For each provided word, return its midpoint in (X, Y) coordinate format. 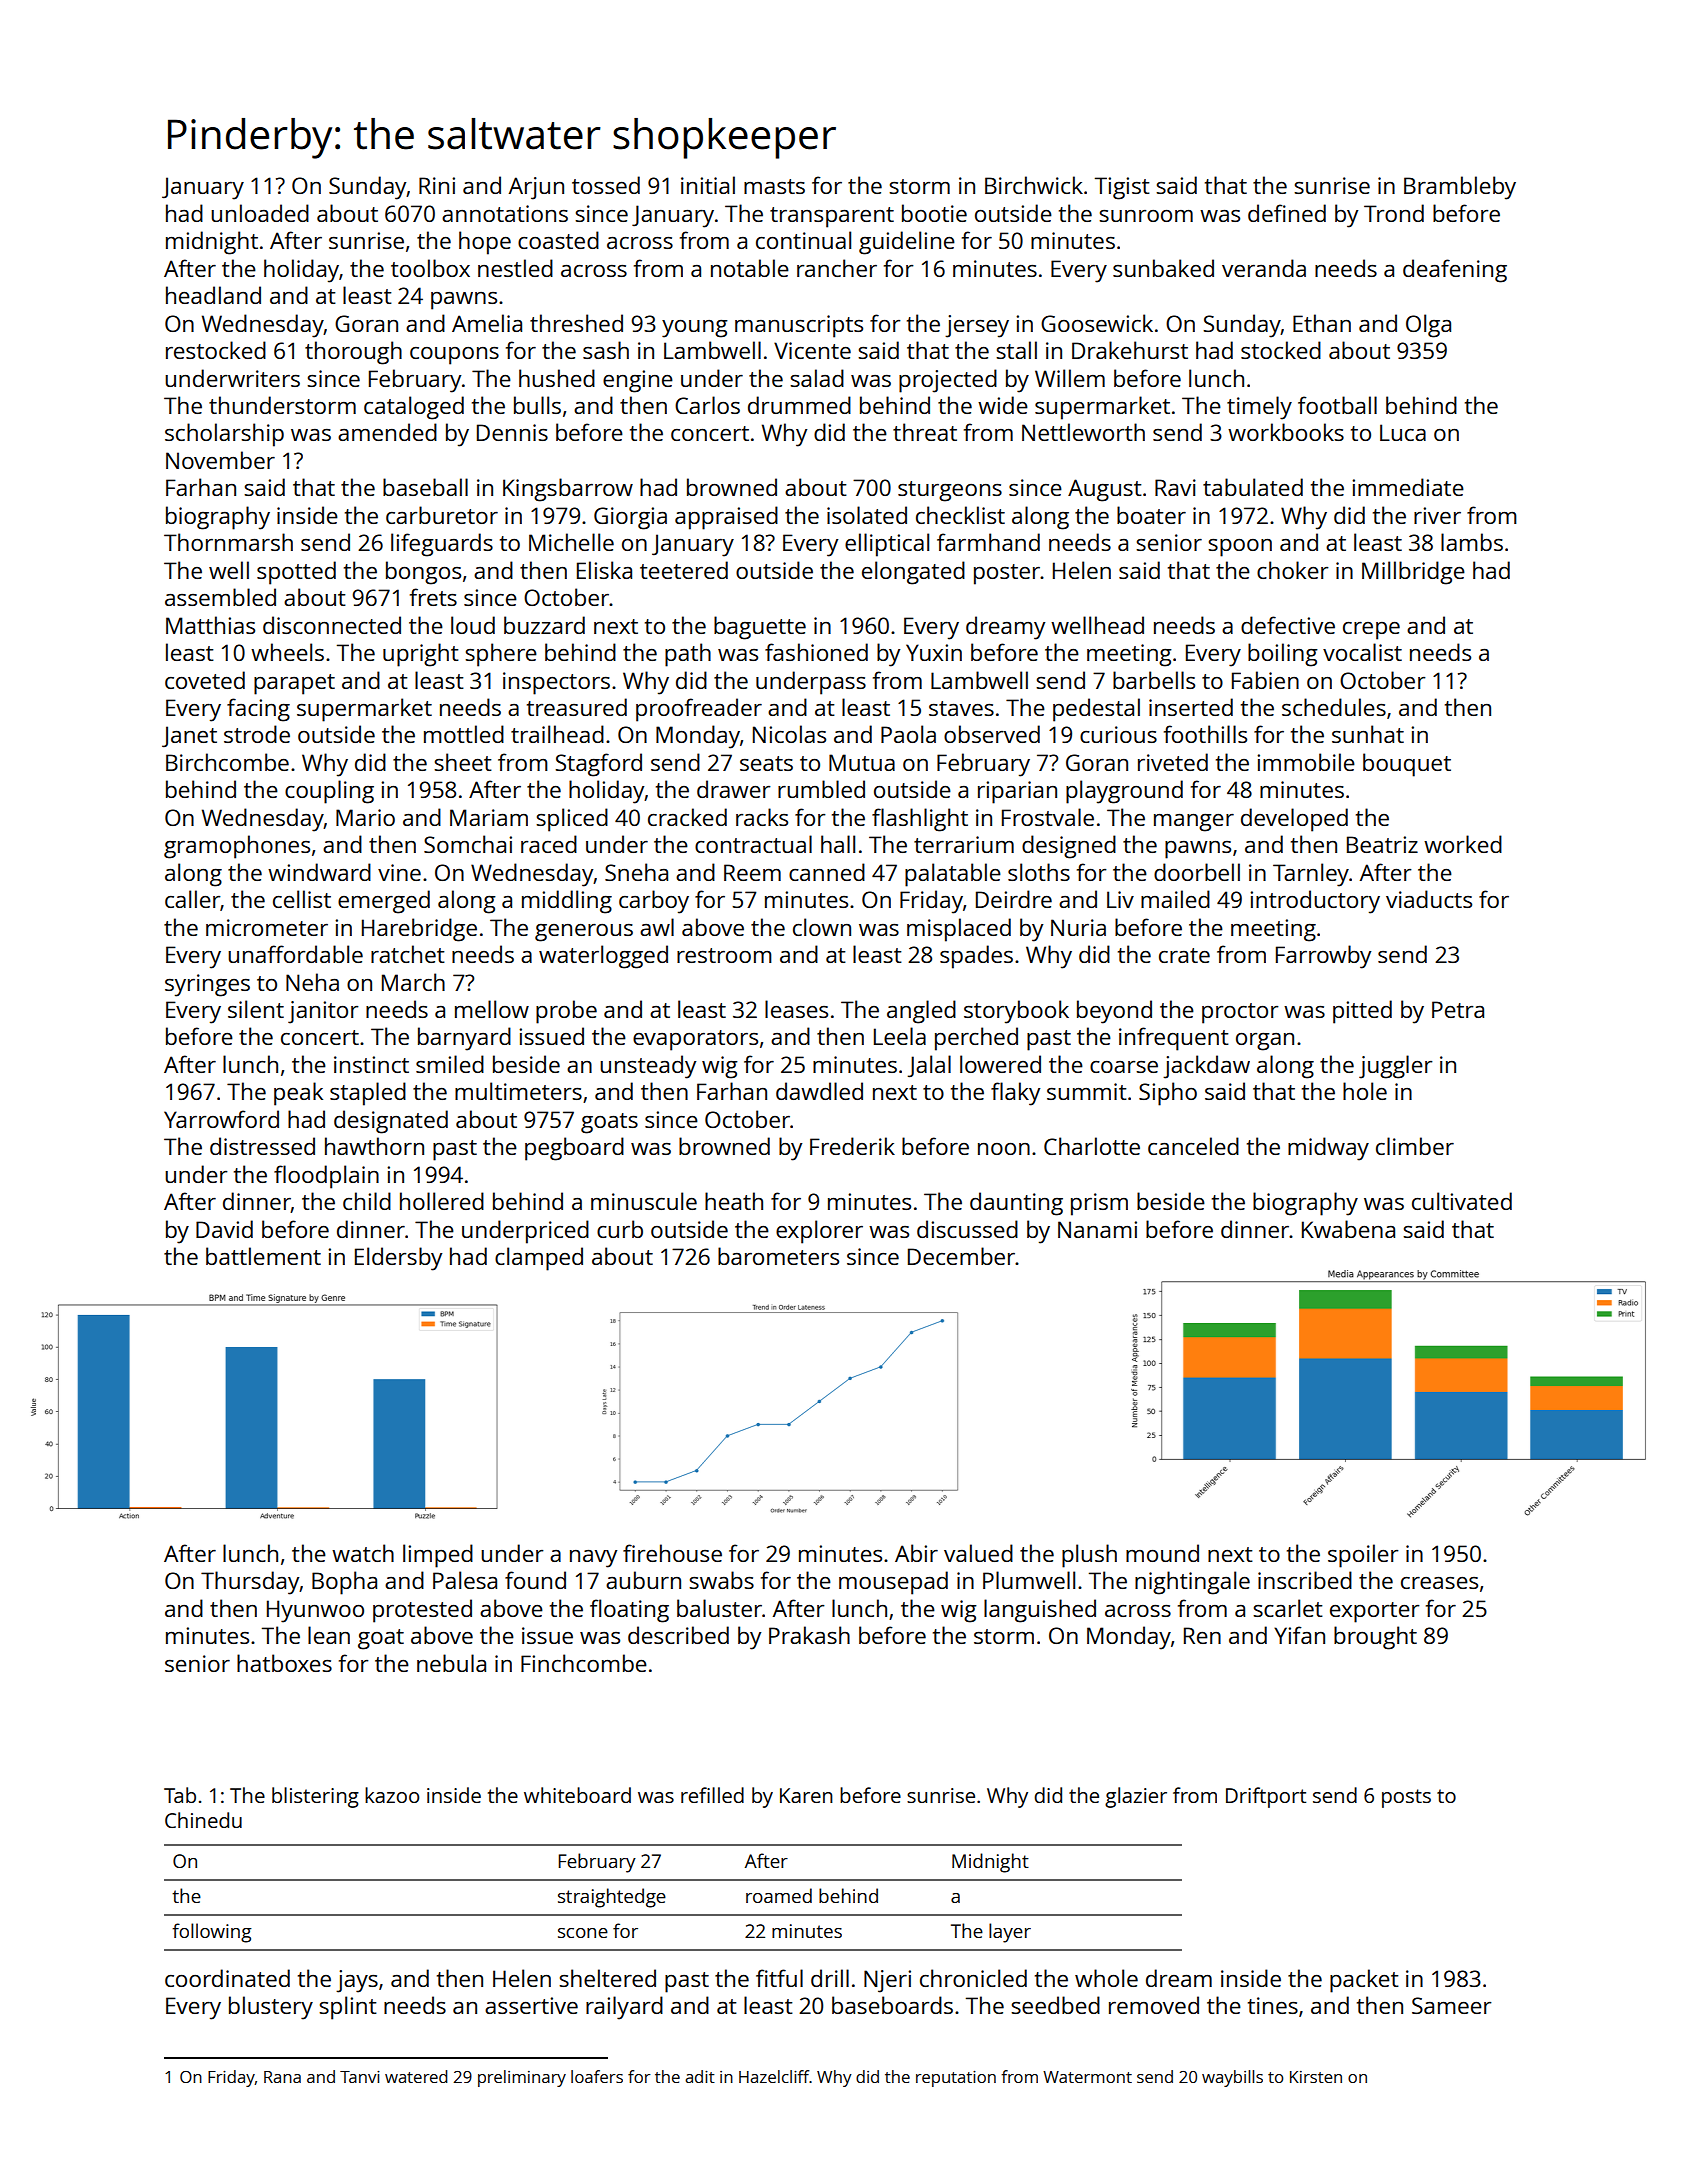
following (212, 1933)
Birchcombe (227, 762)
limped (438, 1556)
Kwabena (1348, 1229)
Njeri (887, 1981)
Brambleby (1460, 188)
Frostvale (1048, 817)
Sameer (1452, 2005)
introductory (1315, 902)
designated (391, 1122)
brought (1375, 1638)
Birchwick (1034, 185)
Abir (916, 1553)
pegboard (574, 1149)
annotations (505, 213)
